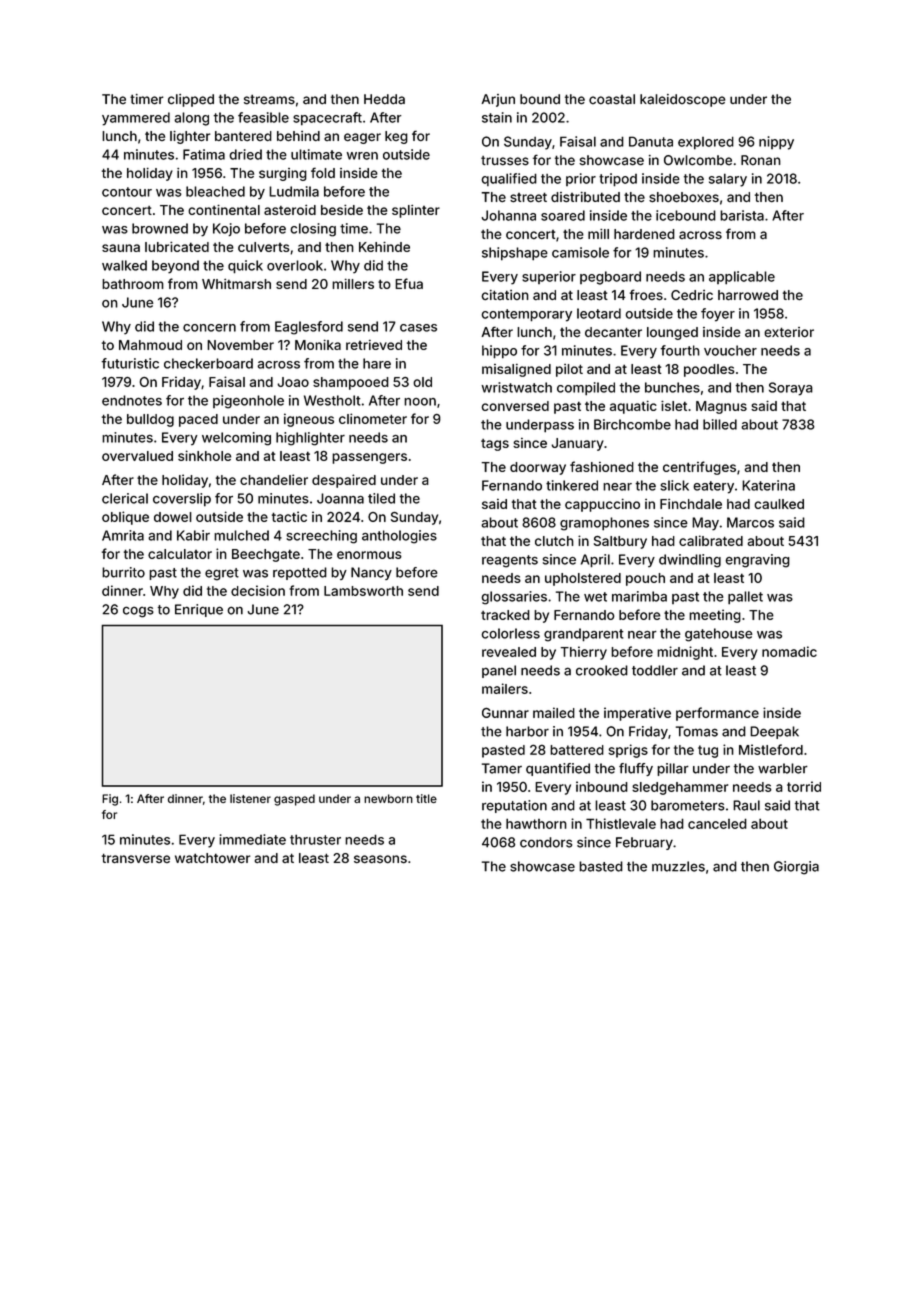 This page has height=1308, width=924. Describe the element at coordinates (123, 535) in the page. I see `Amrita` at that location.
